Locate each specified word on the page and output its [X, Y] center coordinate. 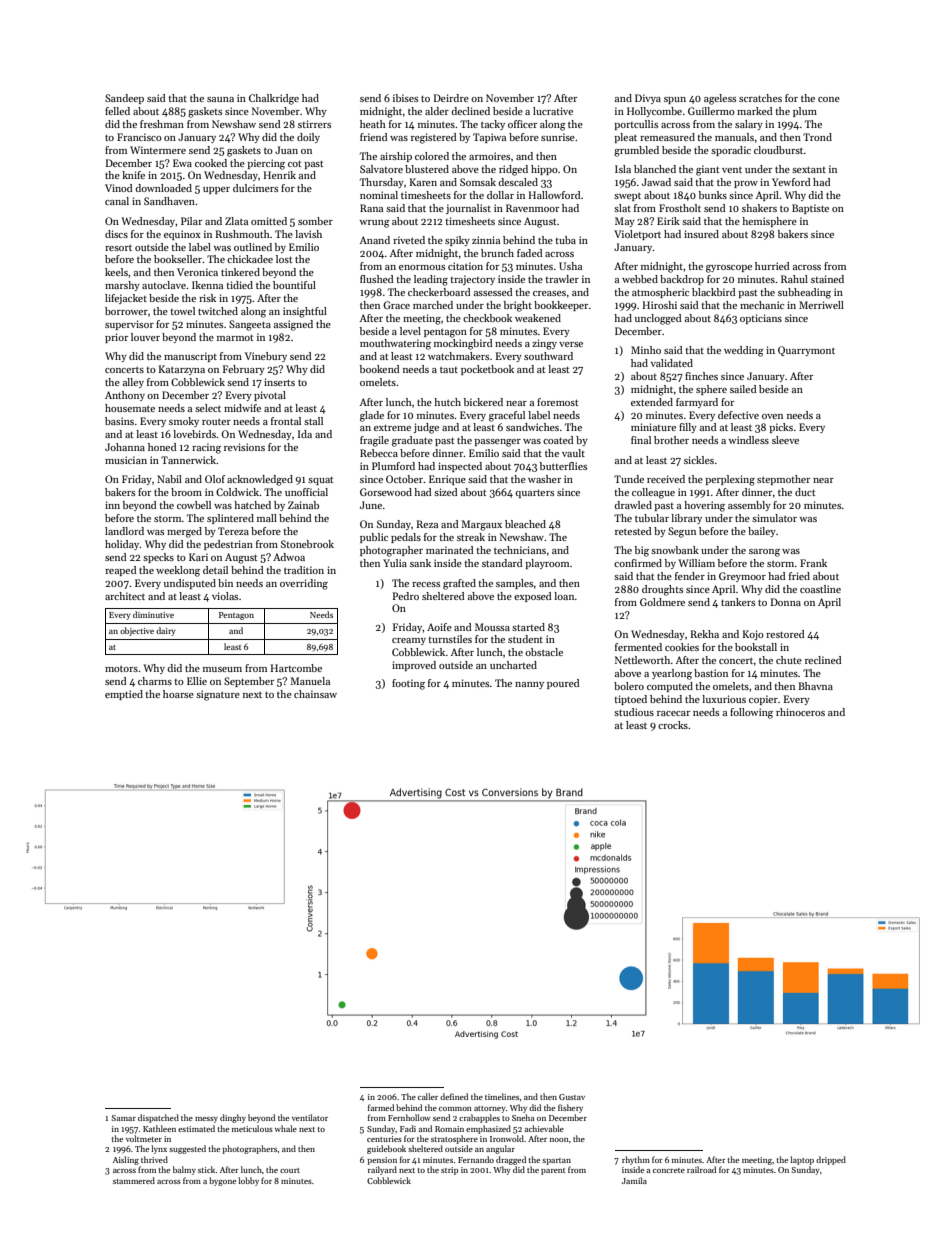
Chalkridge [274, 99]
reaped [121, 571]
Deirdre [451, 98]
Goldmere [662, 602]
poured [563, 684]
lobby [248, 1181]
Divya [648, 99]
